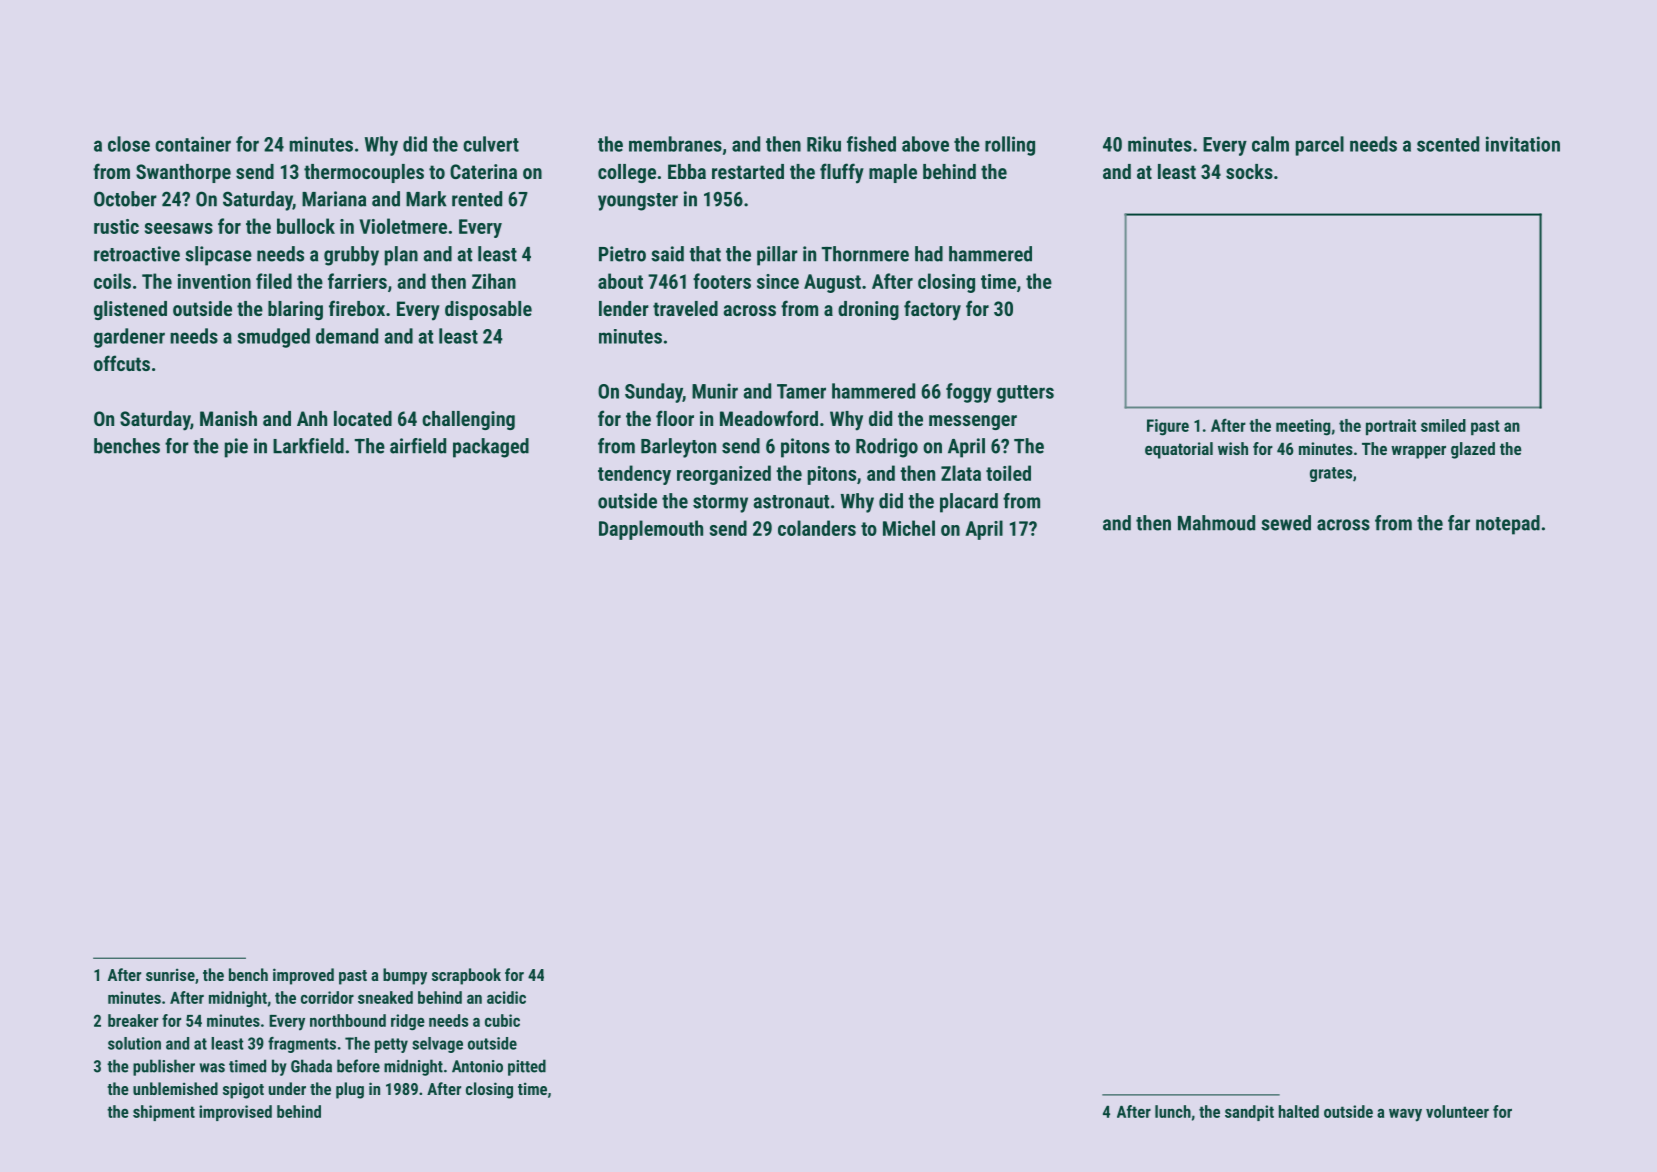 The width and height of the image is (1657, 1172). Describe the element at coordinates (969, 393) in the image. I see `foggy` at that location.
